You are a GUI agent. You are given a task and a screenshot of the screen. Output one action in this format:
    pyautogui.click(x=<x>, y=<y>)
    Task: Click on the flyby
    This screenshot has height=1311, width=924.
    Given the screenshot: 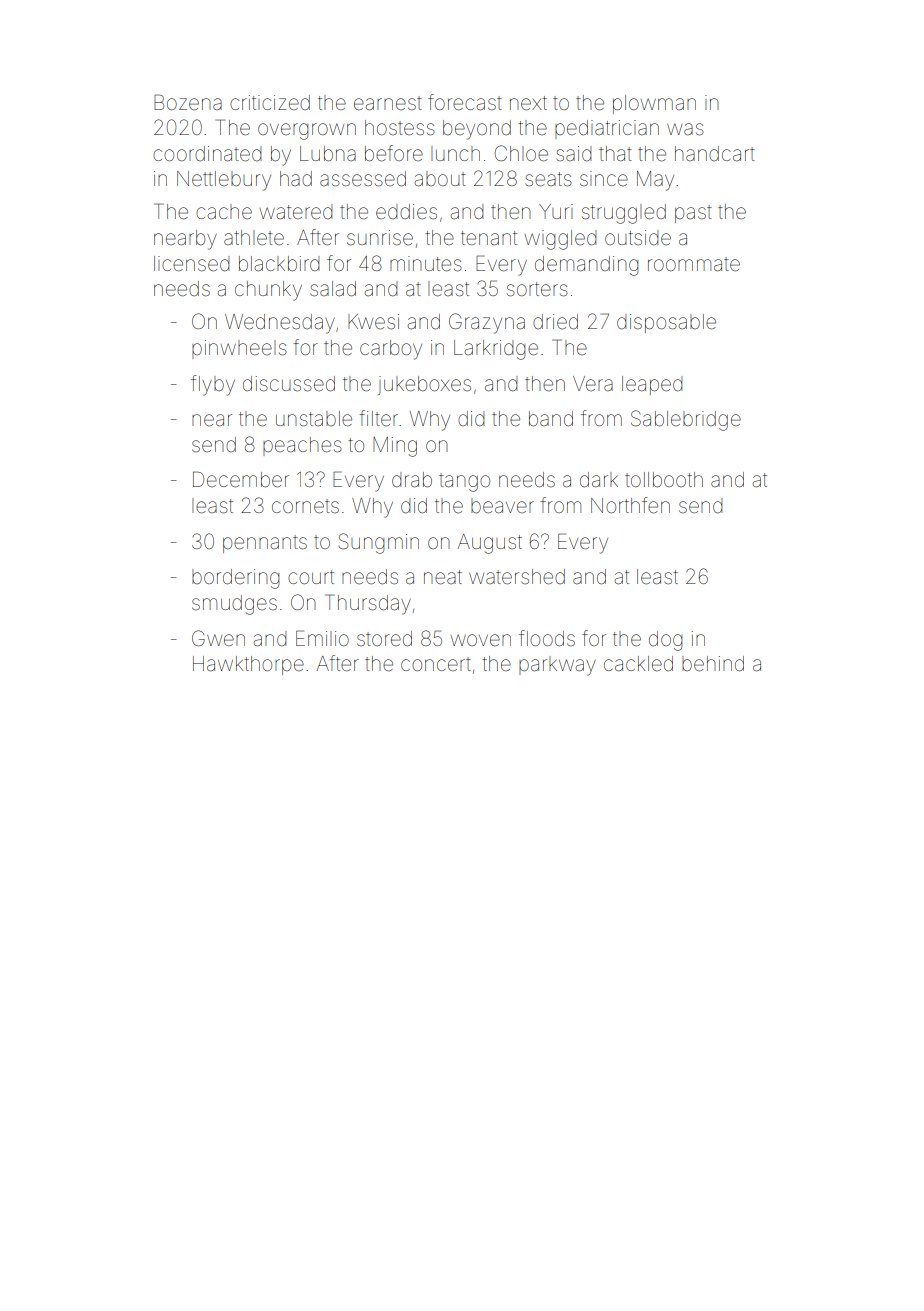 What is the action you would take?
    pyautogui.click(x=213, y=385)
